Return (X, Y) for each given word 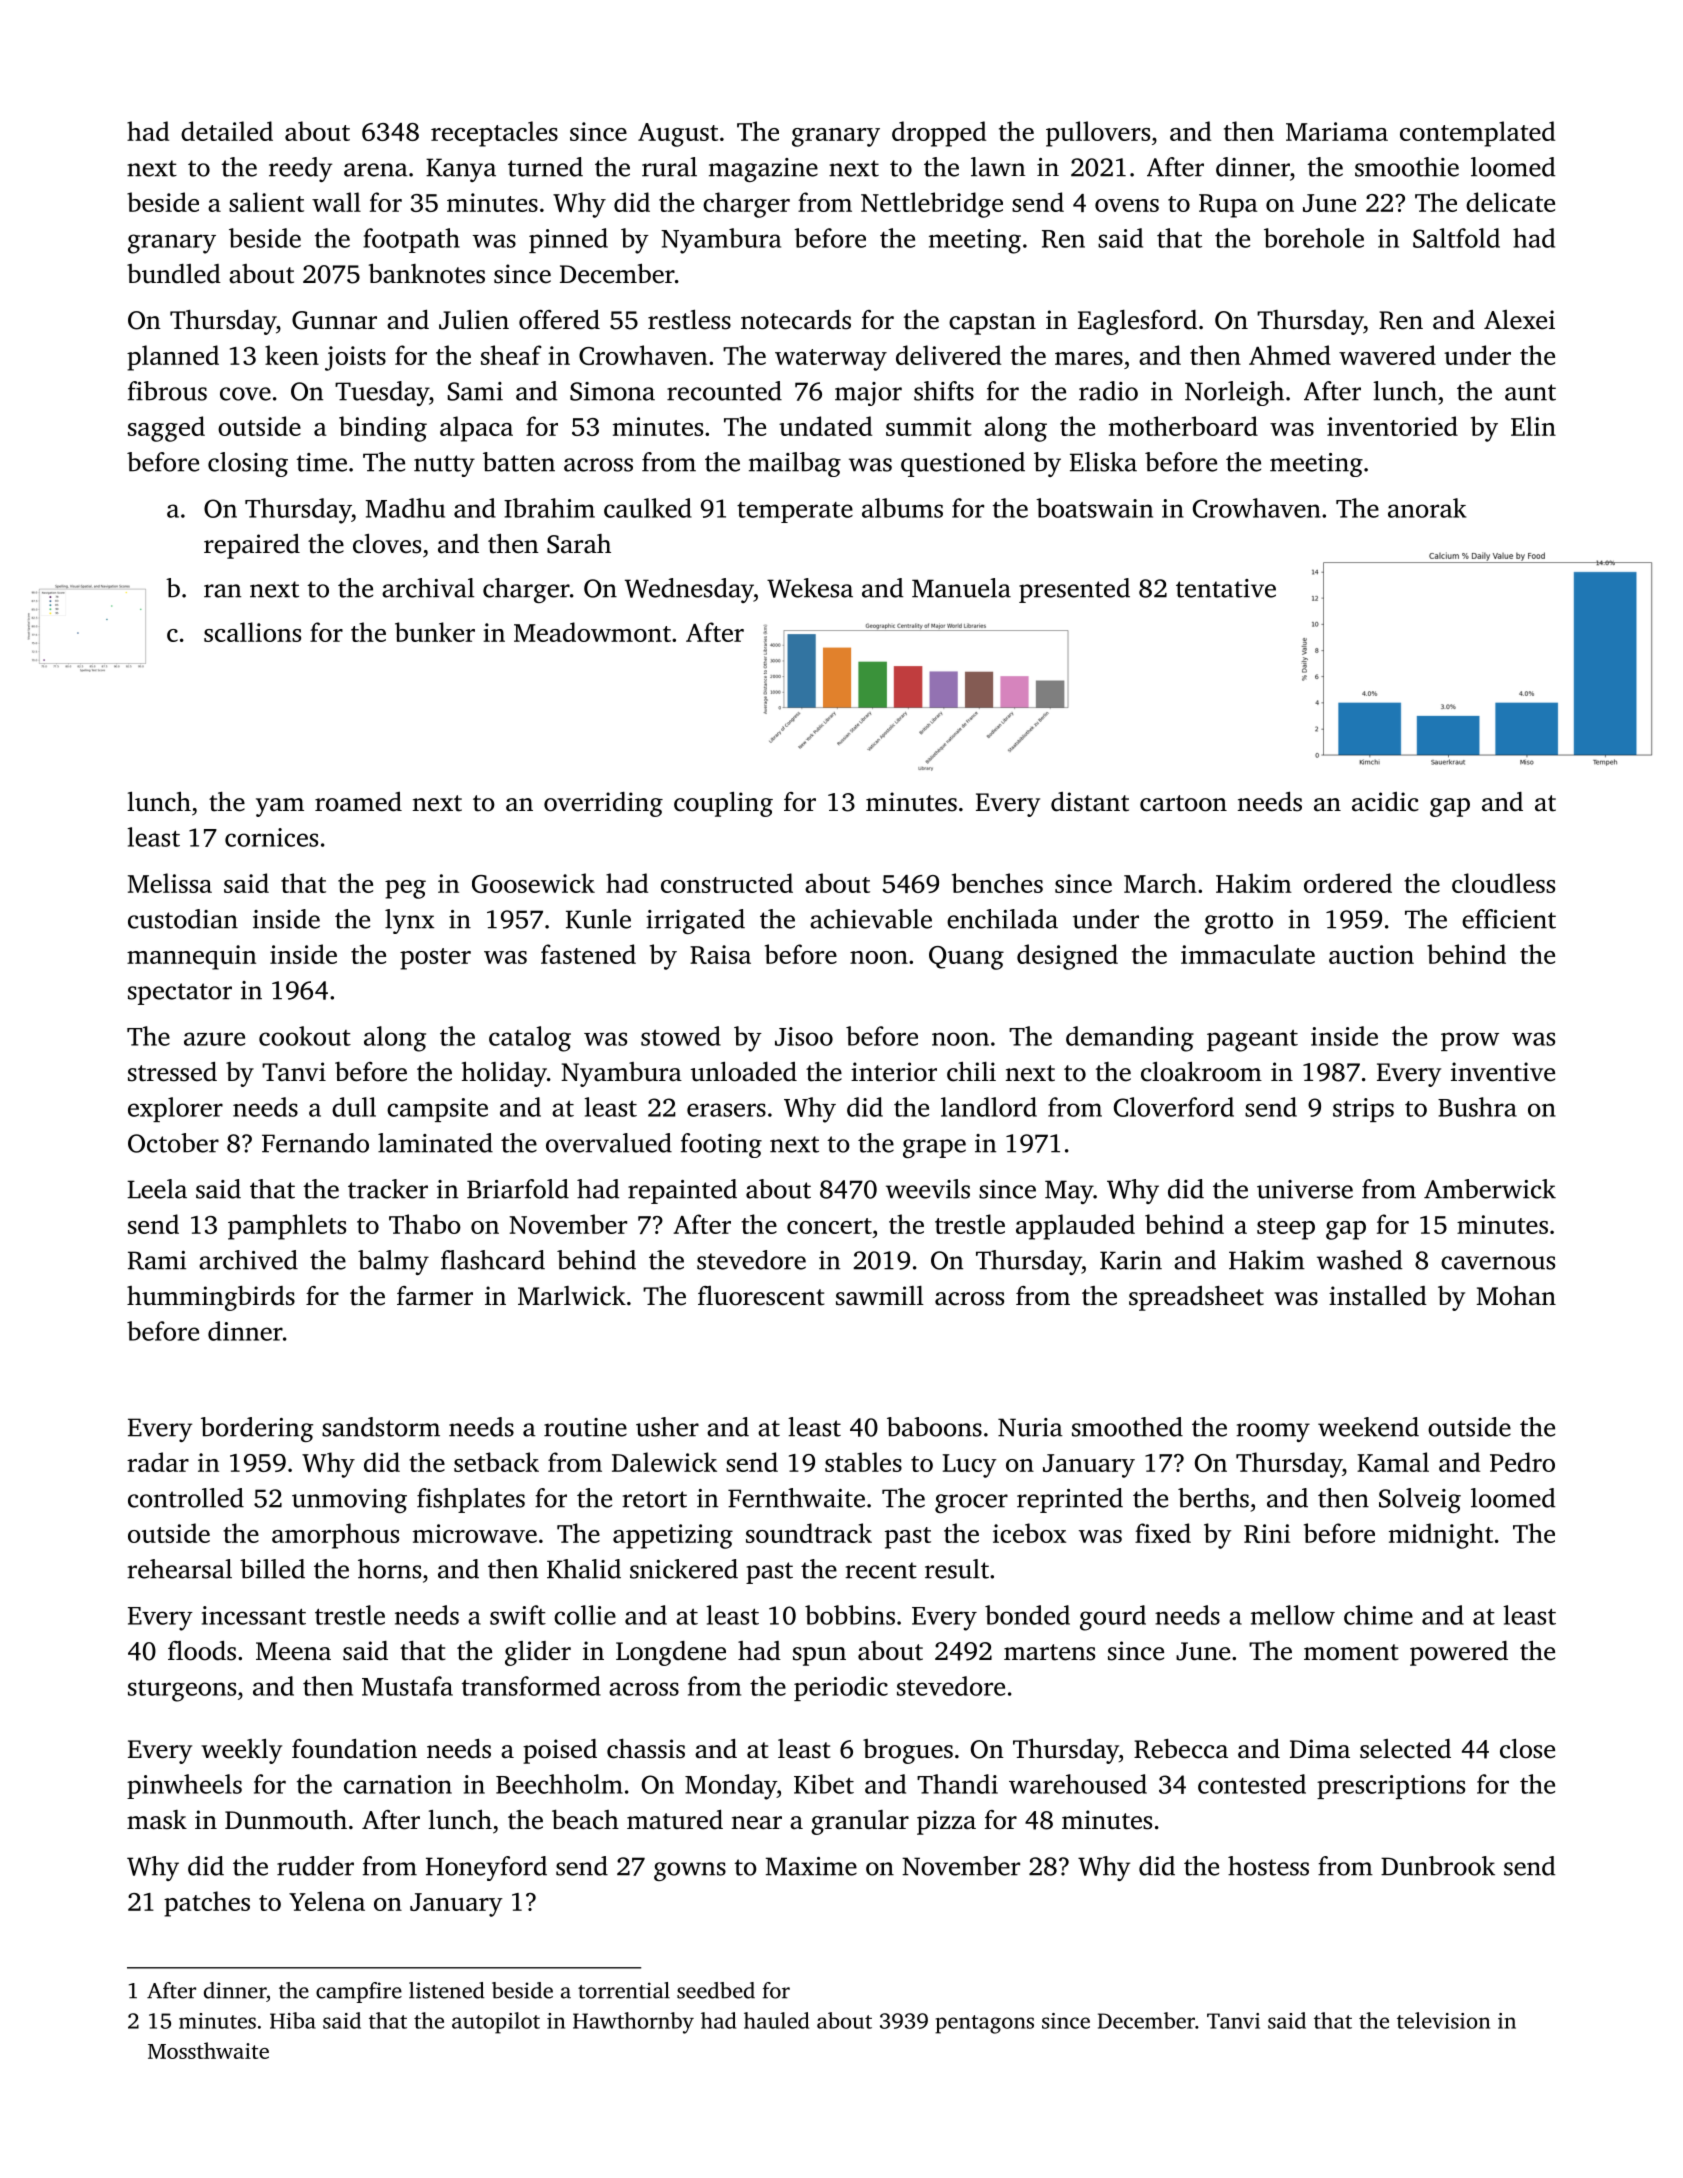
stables (863, 1462)
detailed (227, 131)
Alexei (1519, 320)
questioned (963, 464)
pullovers (1098, 134)
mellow (1293, 1615)
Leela (157, 1189)
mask (157, 1820)
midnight (1441, 1536)
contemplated (1477, 134)
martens (1049, 1652)
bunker (435, 632)
